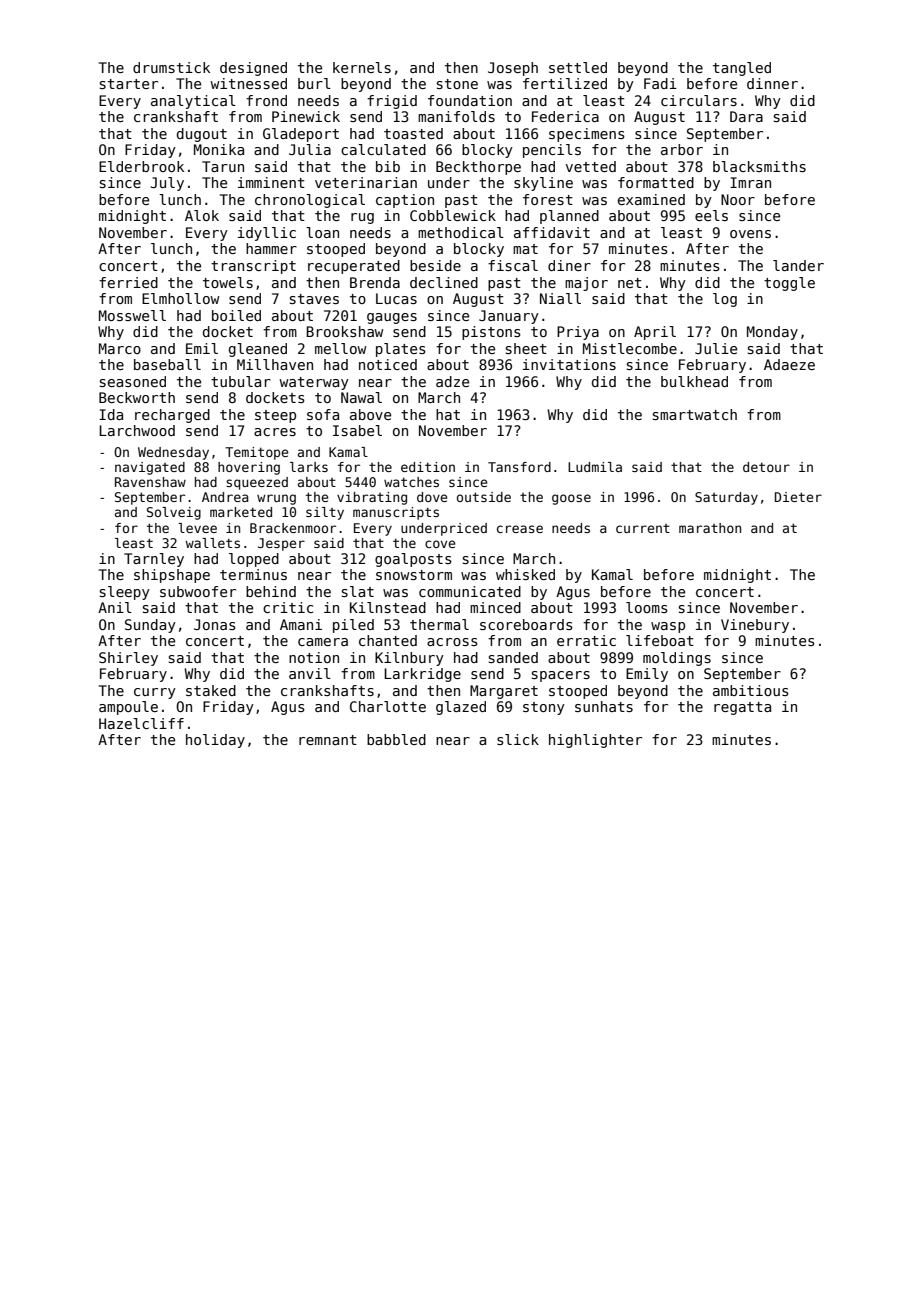 The image size is (924, 1308). What do you see at coordinates (370, 414) in the screenshot?
I see `above` at bounding box center [370, 414].
